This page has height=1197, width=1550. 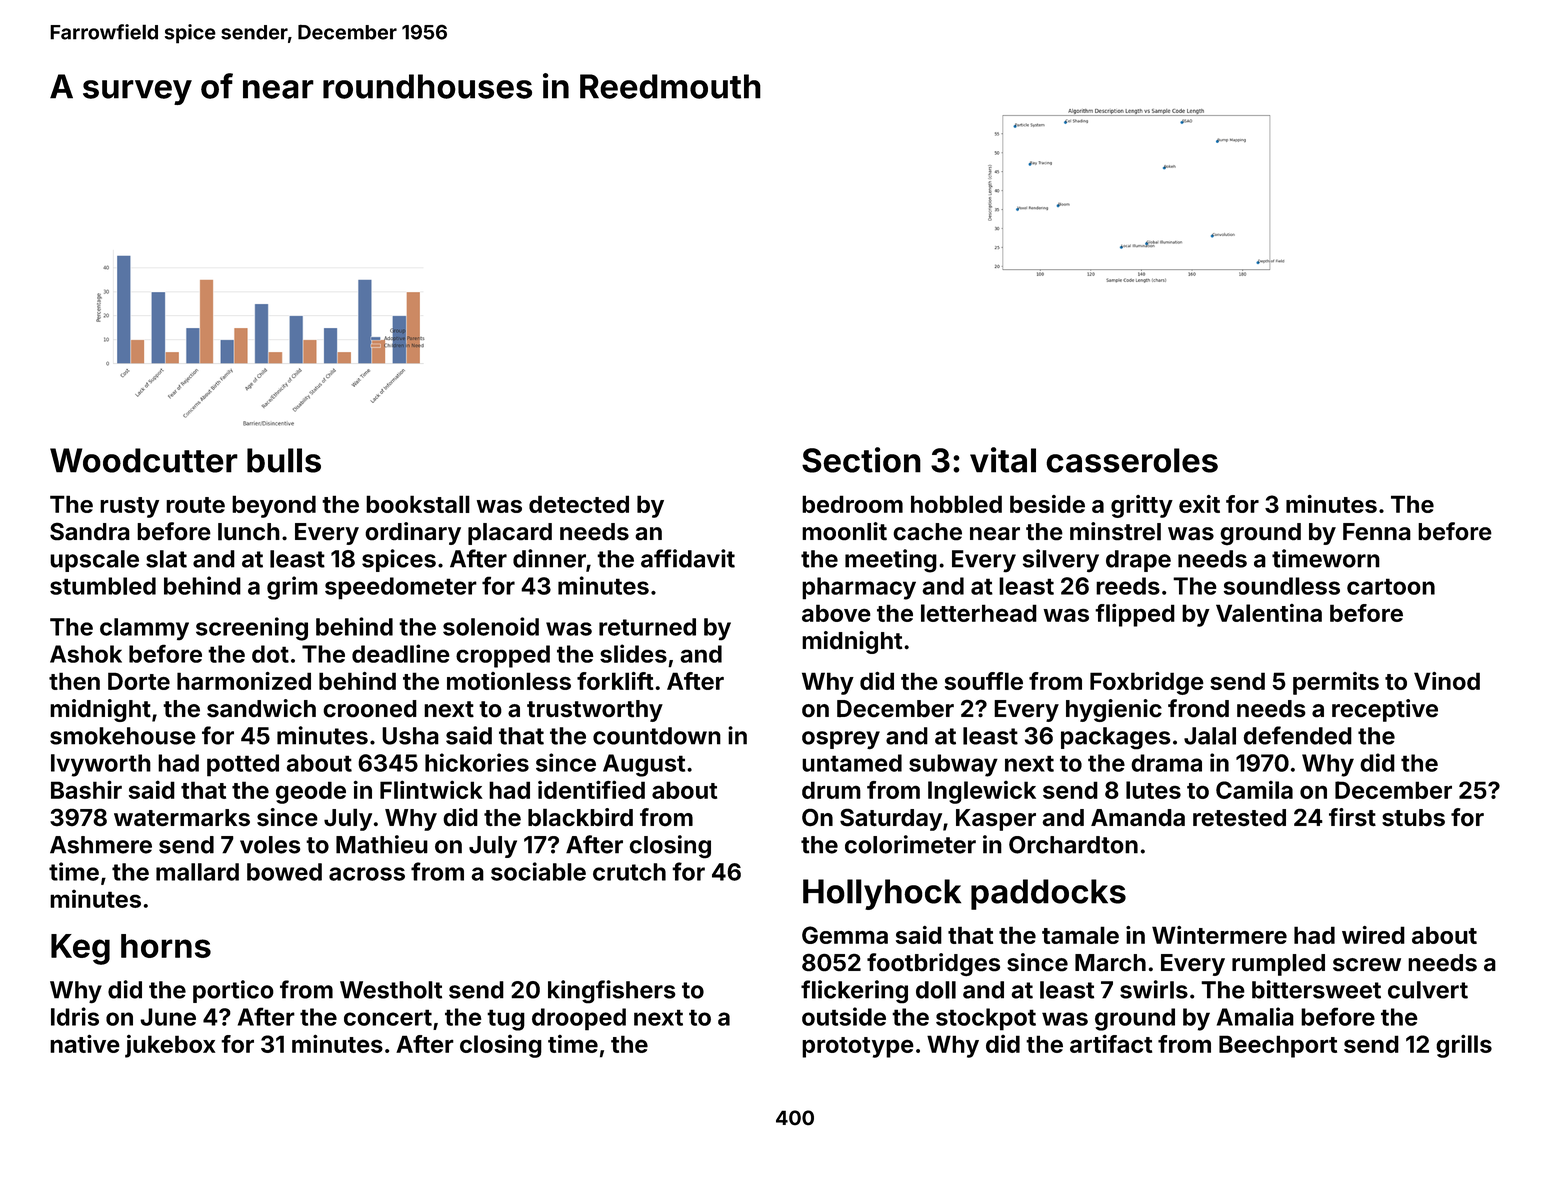 I want to click on Orchardton, so click(x=1073, y=845).
